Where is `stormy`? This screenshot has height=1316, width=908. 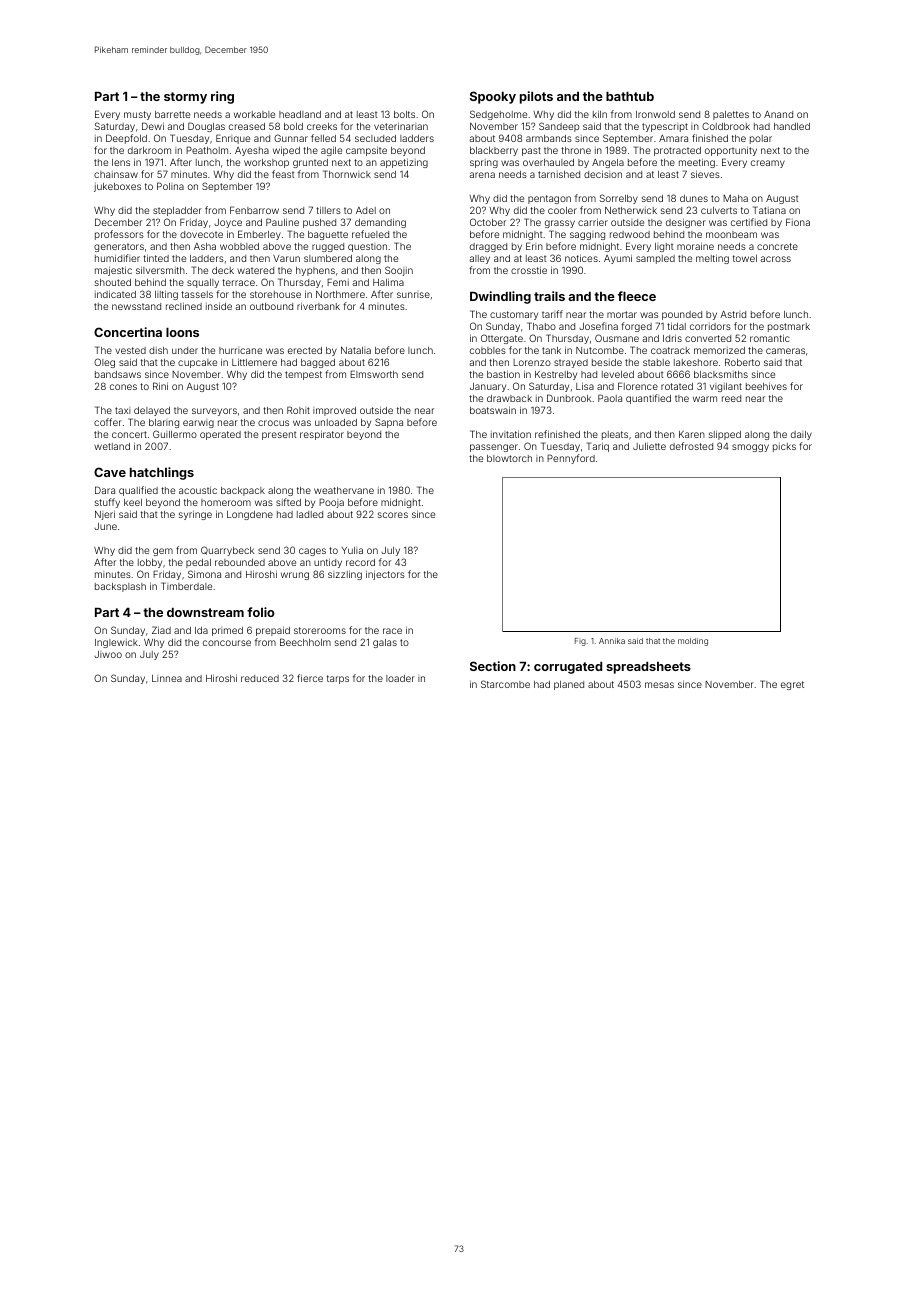
stormy is located at coordinates (185, 98).
